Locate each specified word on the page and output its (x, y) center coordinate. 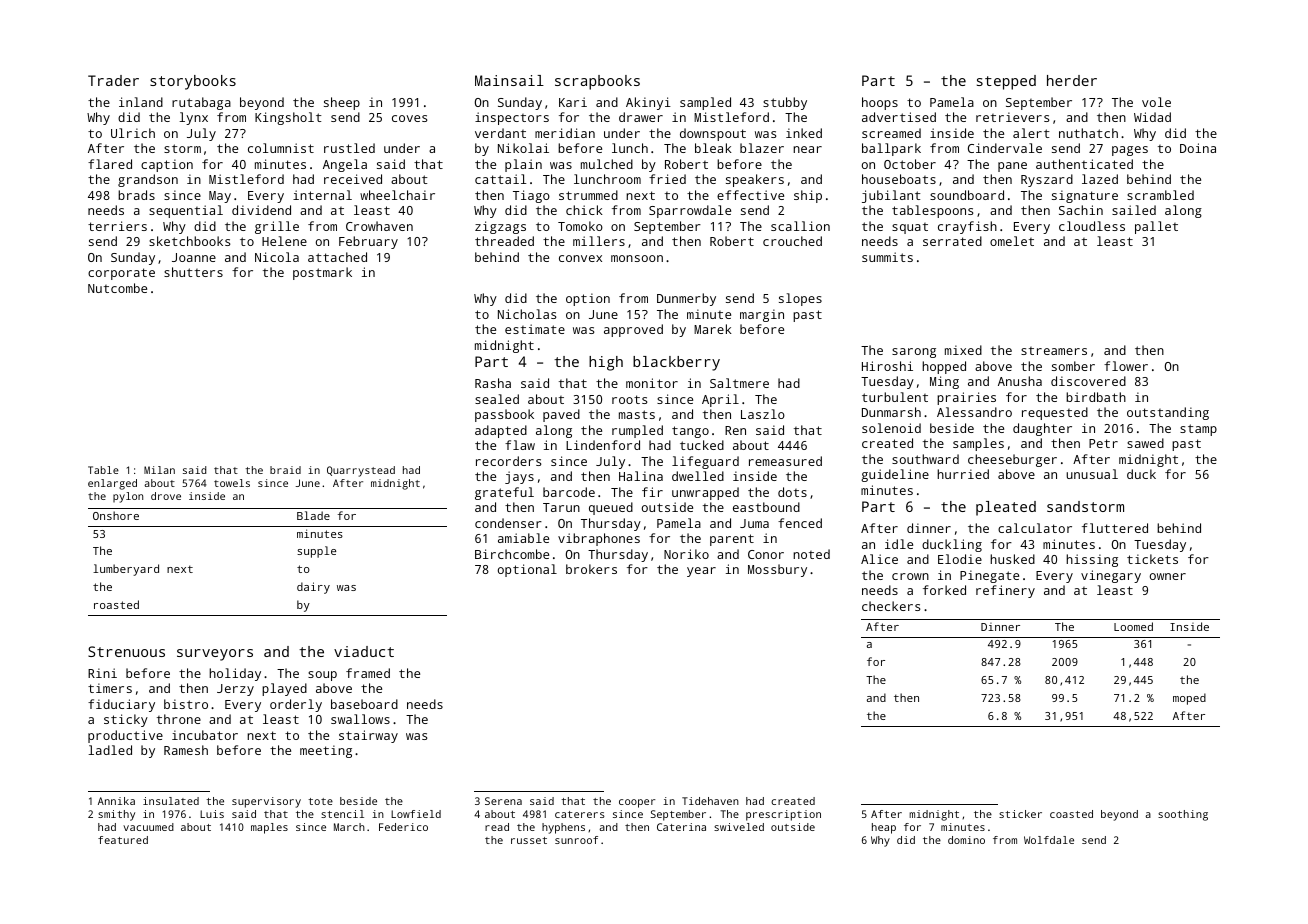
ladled (110, 750)
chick (584, 210)
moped (1189, 699)
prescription (783, 815)
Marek (713, 329)
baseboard (364, 704)
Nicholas (527, 314)
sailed (1134, 210)
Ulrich (133, 133)
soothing (1183, 815)
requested (1055, 413)
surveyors (215, 655)
